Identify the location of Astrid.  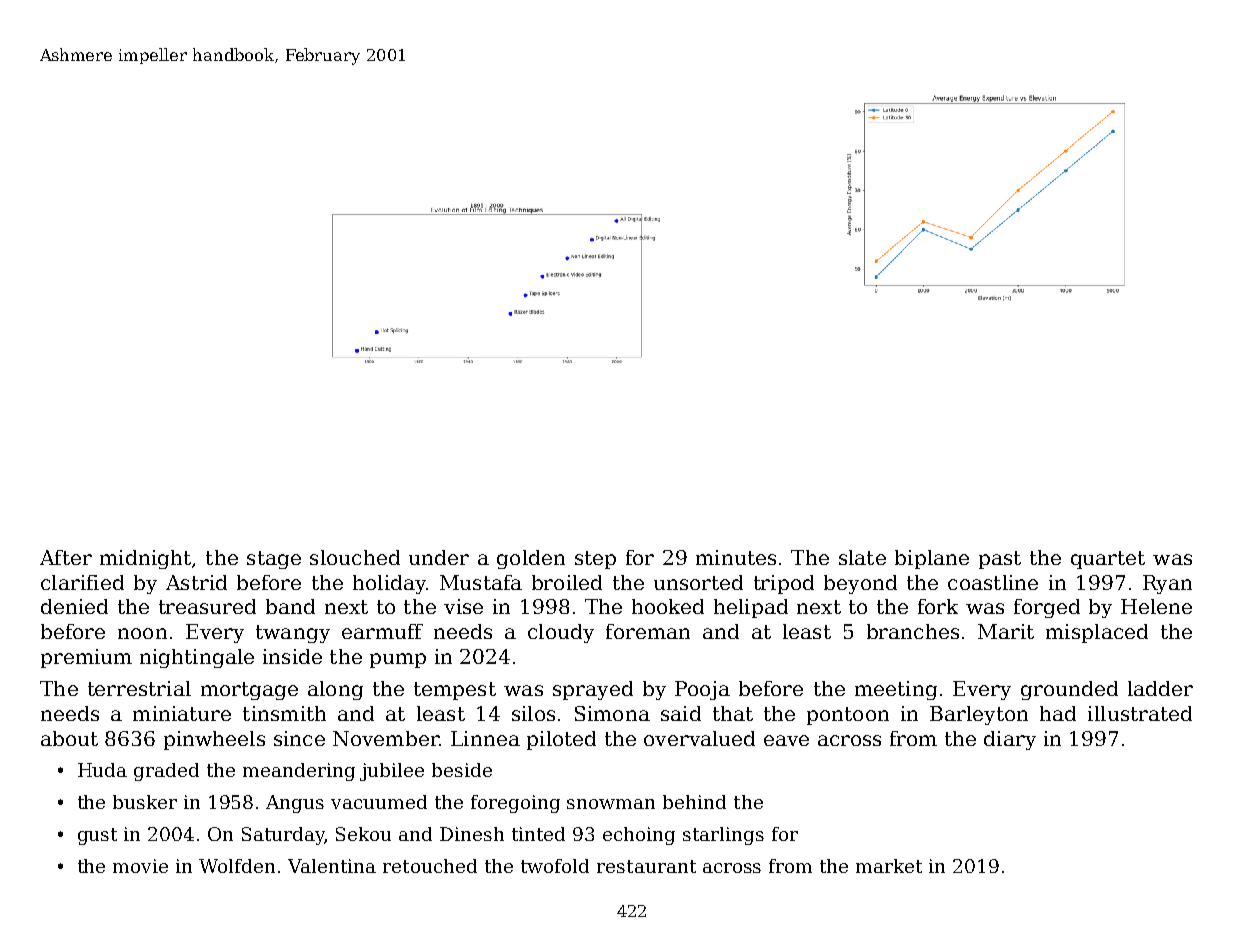
(196, 582).
